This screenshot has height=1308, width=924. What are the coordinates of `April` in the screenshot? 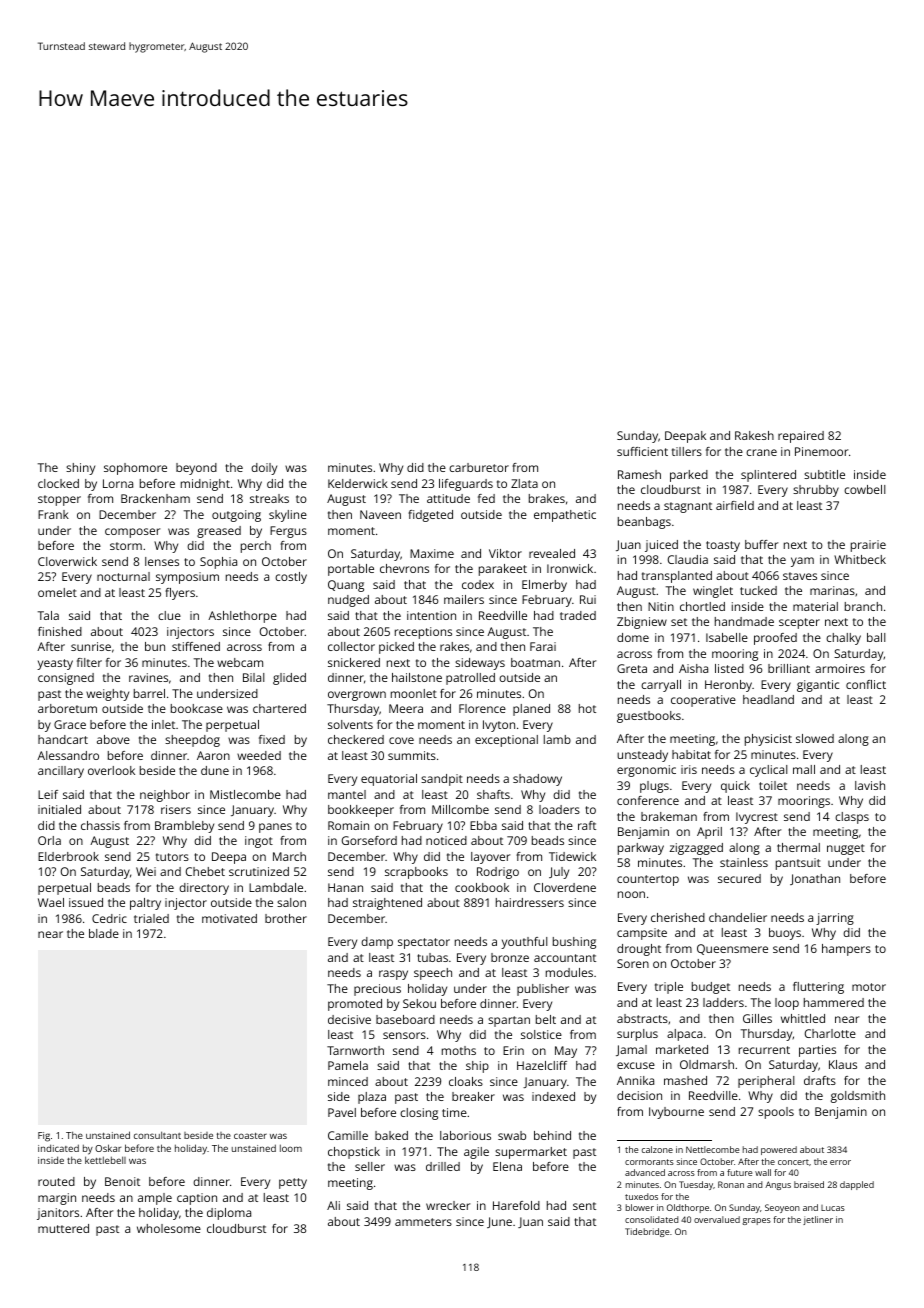 It's located at (709, 833).
